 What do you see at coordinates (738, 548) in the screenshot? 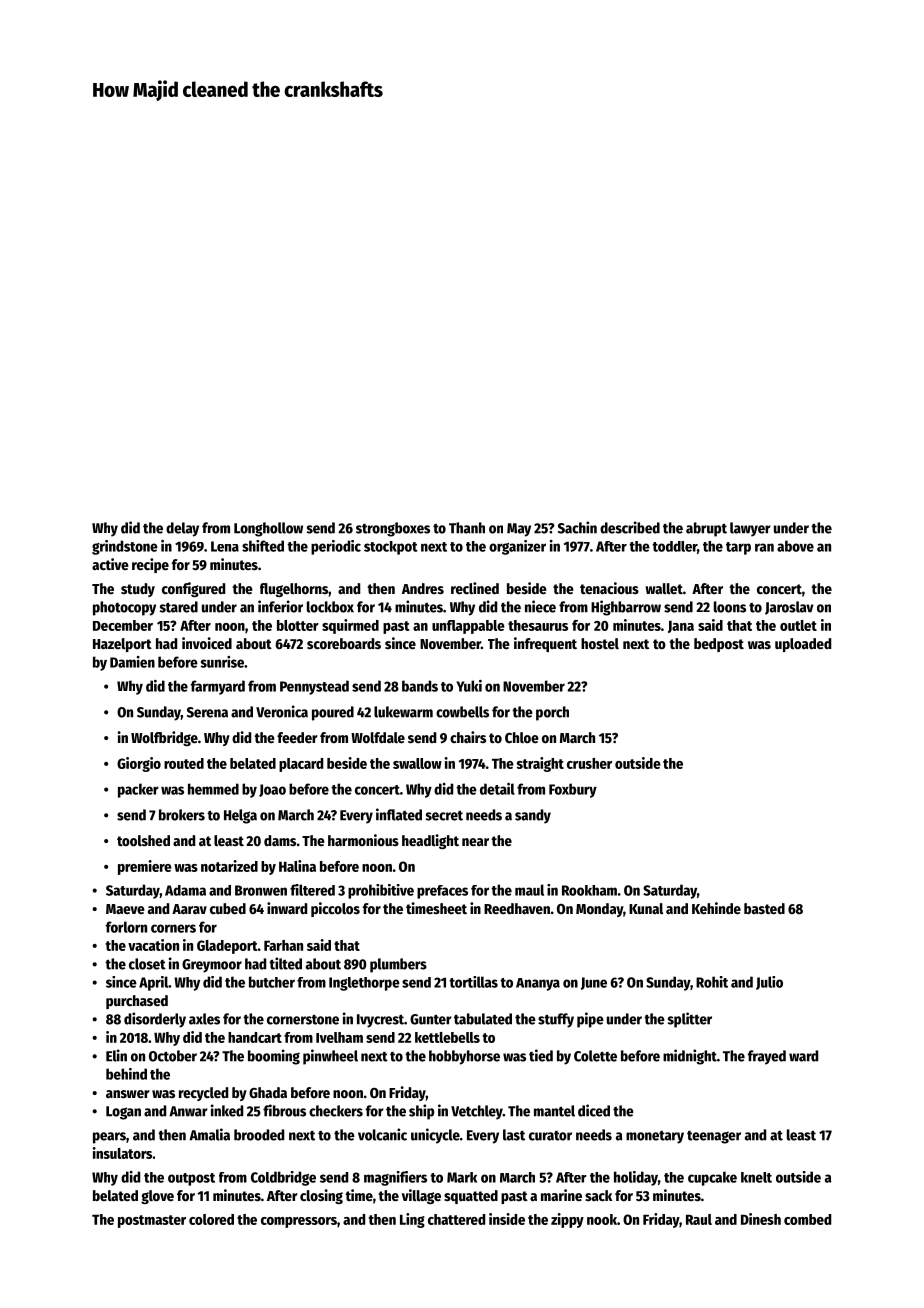
I see `tarp` at bounding box center [738, 548].
